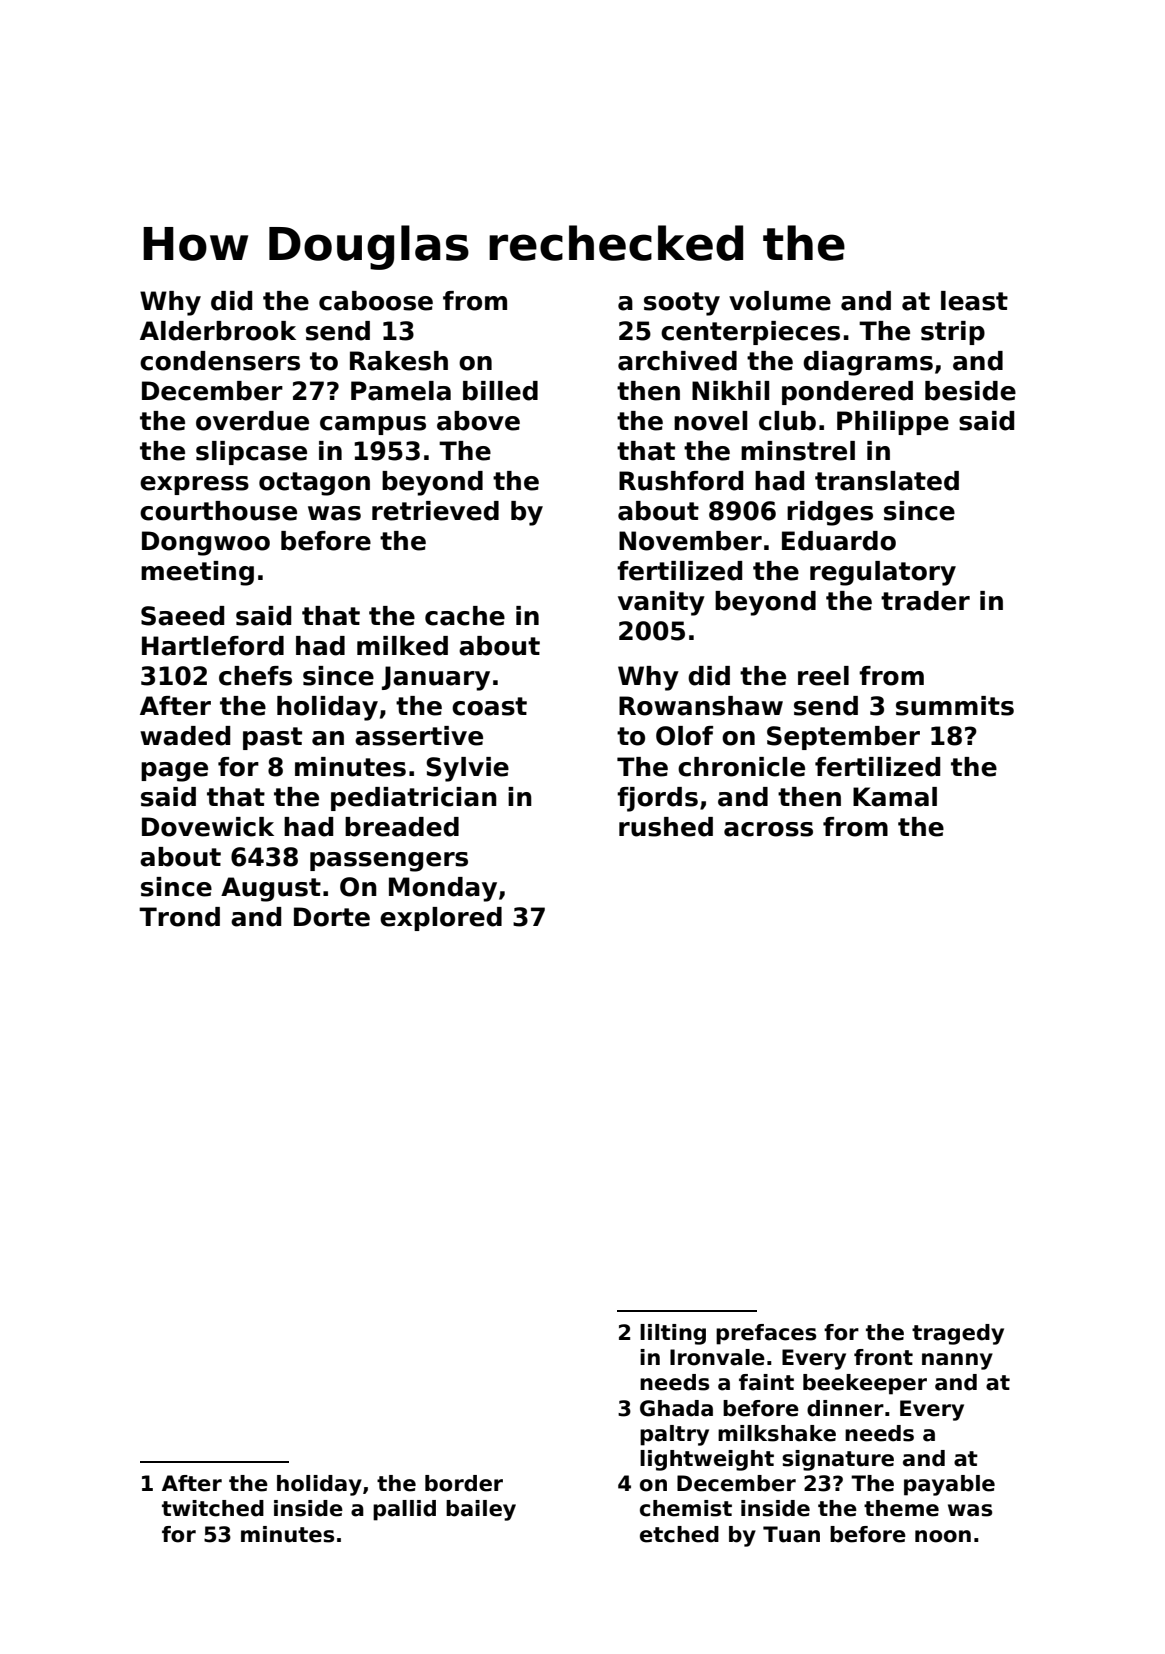 This screenshot has width=1165, height=1654. Describe the element at coordinates (332, 917) in the screenshot. I see `Dorte` at that location.
